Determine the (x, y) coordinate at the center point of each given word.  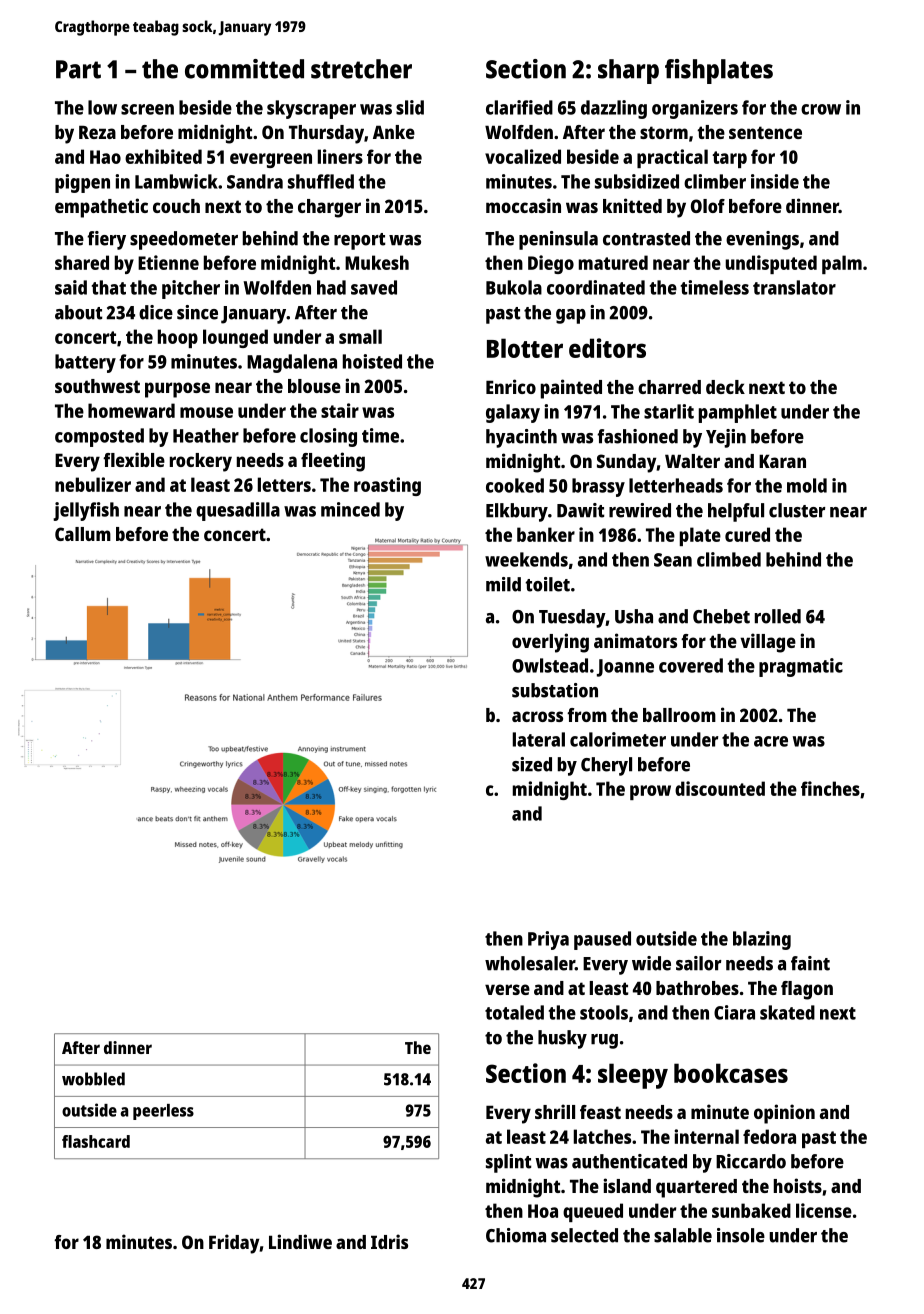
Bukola (514, 287)
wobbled (93, 1079)
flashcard (96, 1141)
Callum (83, 534)
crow (821, 109)
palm (842, 264)
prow (650, 792)
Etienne (168, 262)
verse (507, 989)
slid (410, 107)
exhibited (163, 156)
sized (532, 764)
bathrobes (697, 988)
